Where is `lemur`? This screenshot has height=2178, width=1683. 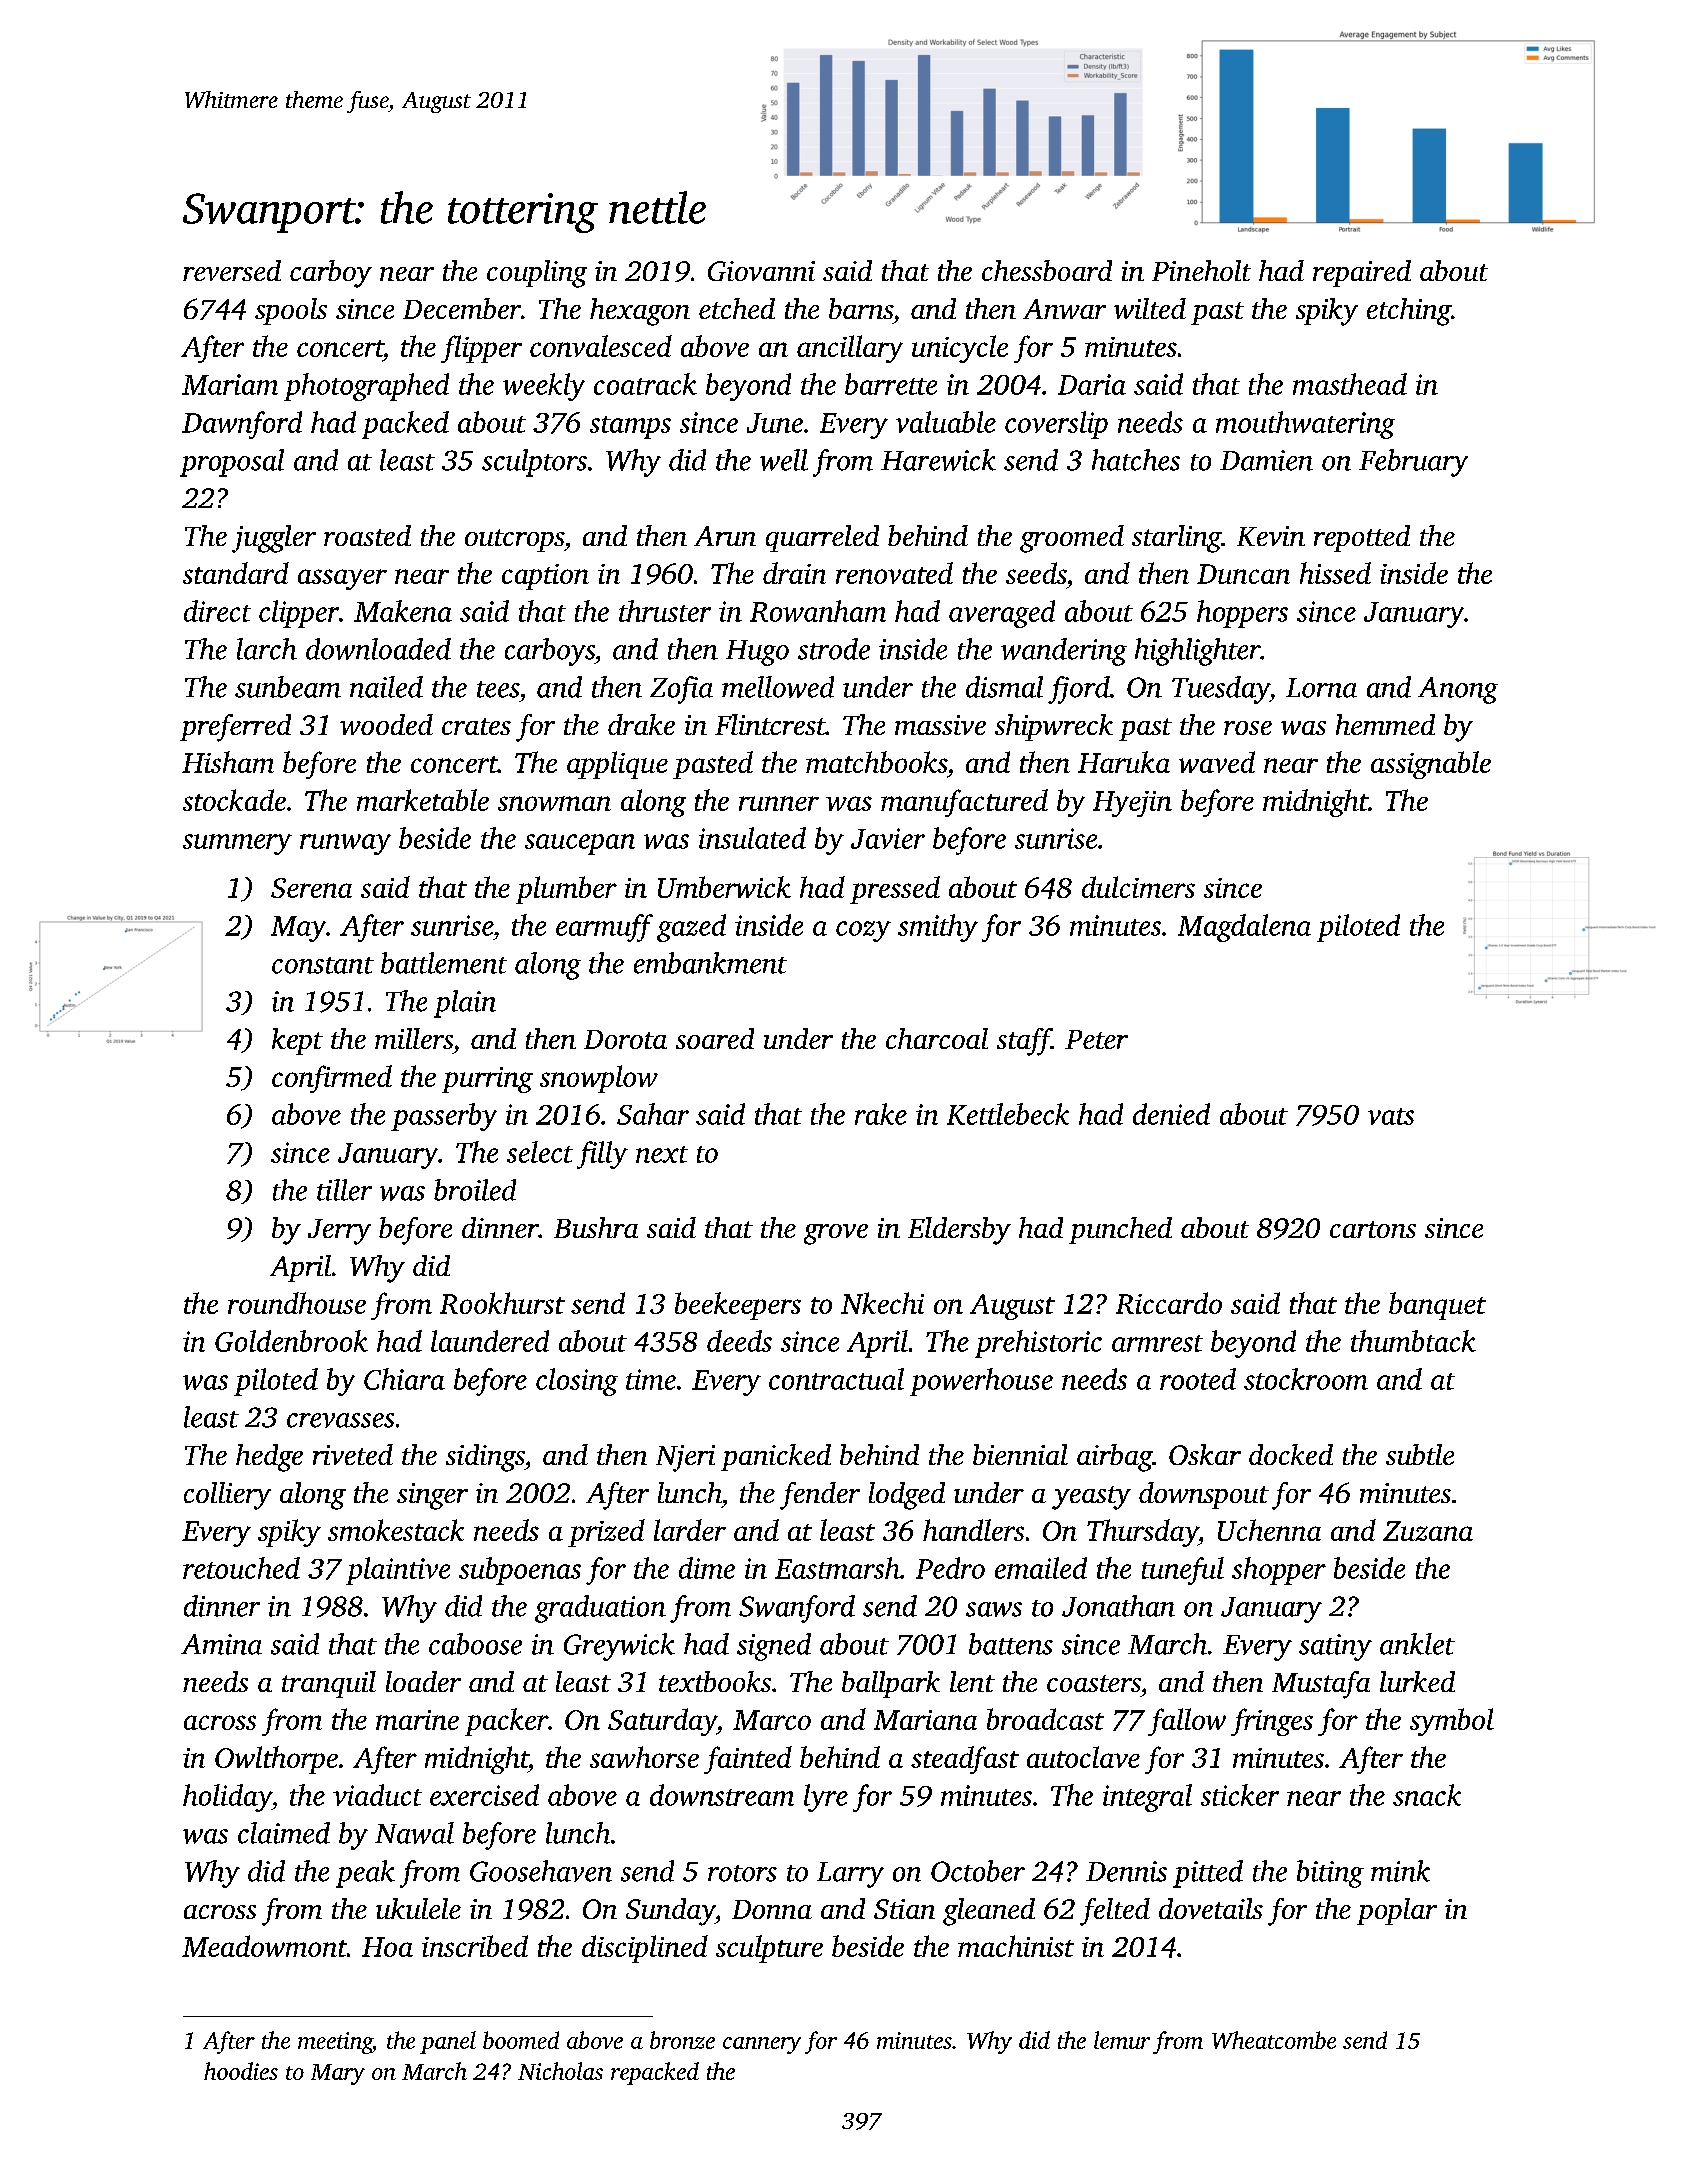 lemur is located at coordinates (1122, 2040).
